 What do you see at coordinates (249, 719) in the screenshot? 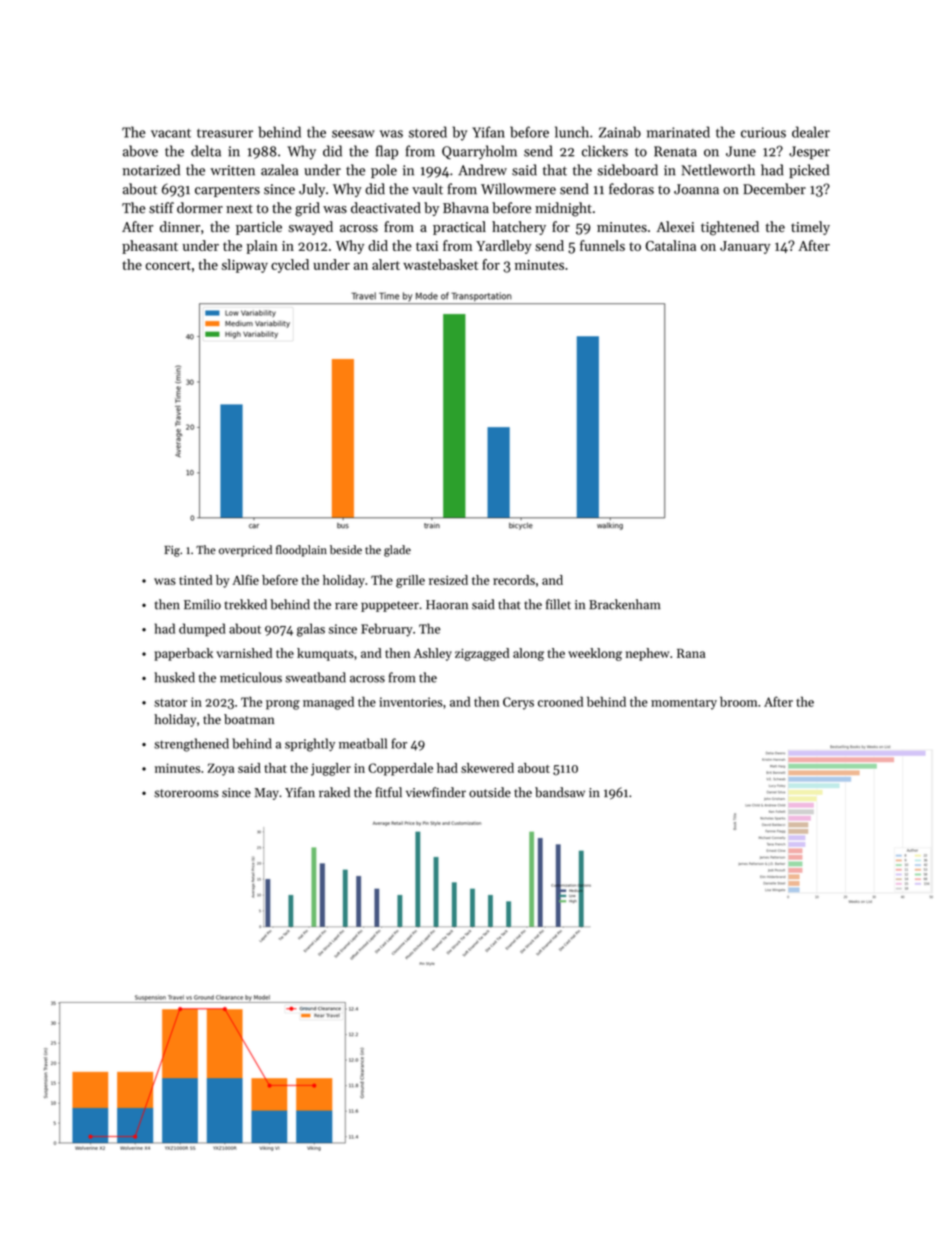
I see `boatman` at bounding box center [249, 719].
